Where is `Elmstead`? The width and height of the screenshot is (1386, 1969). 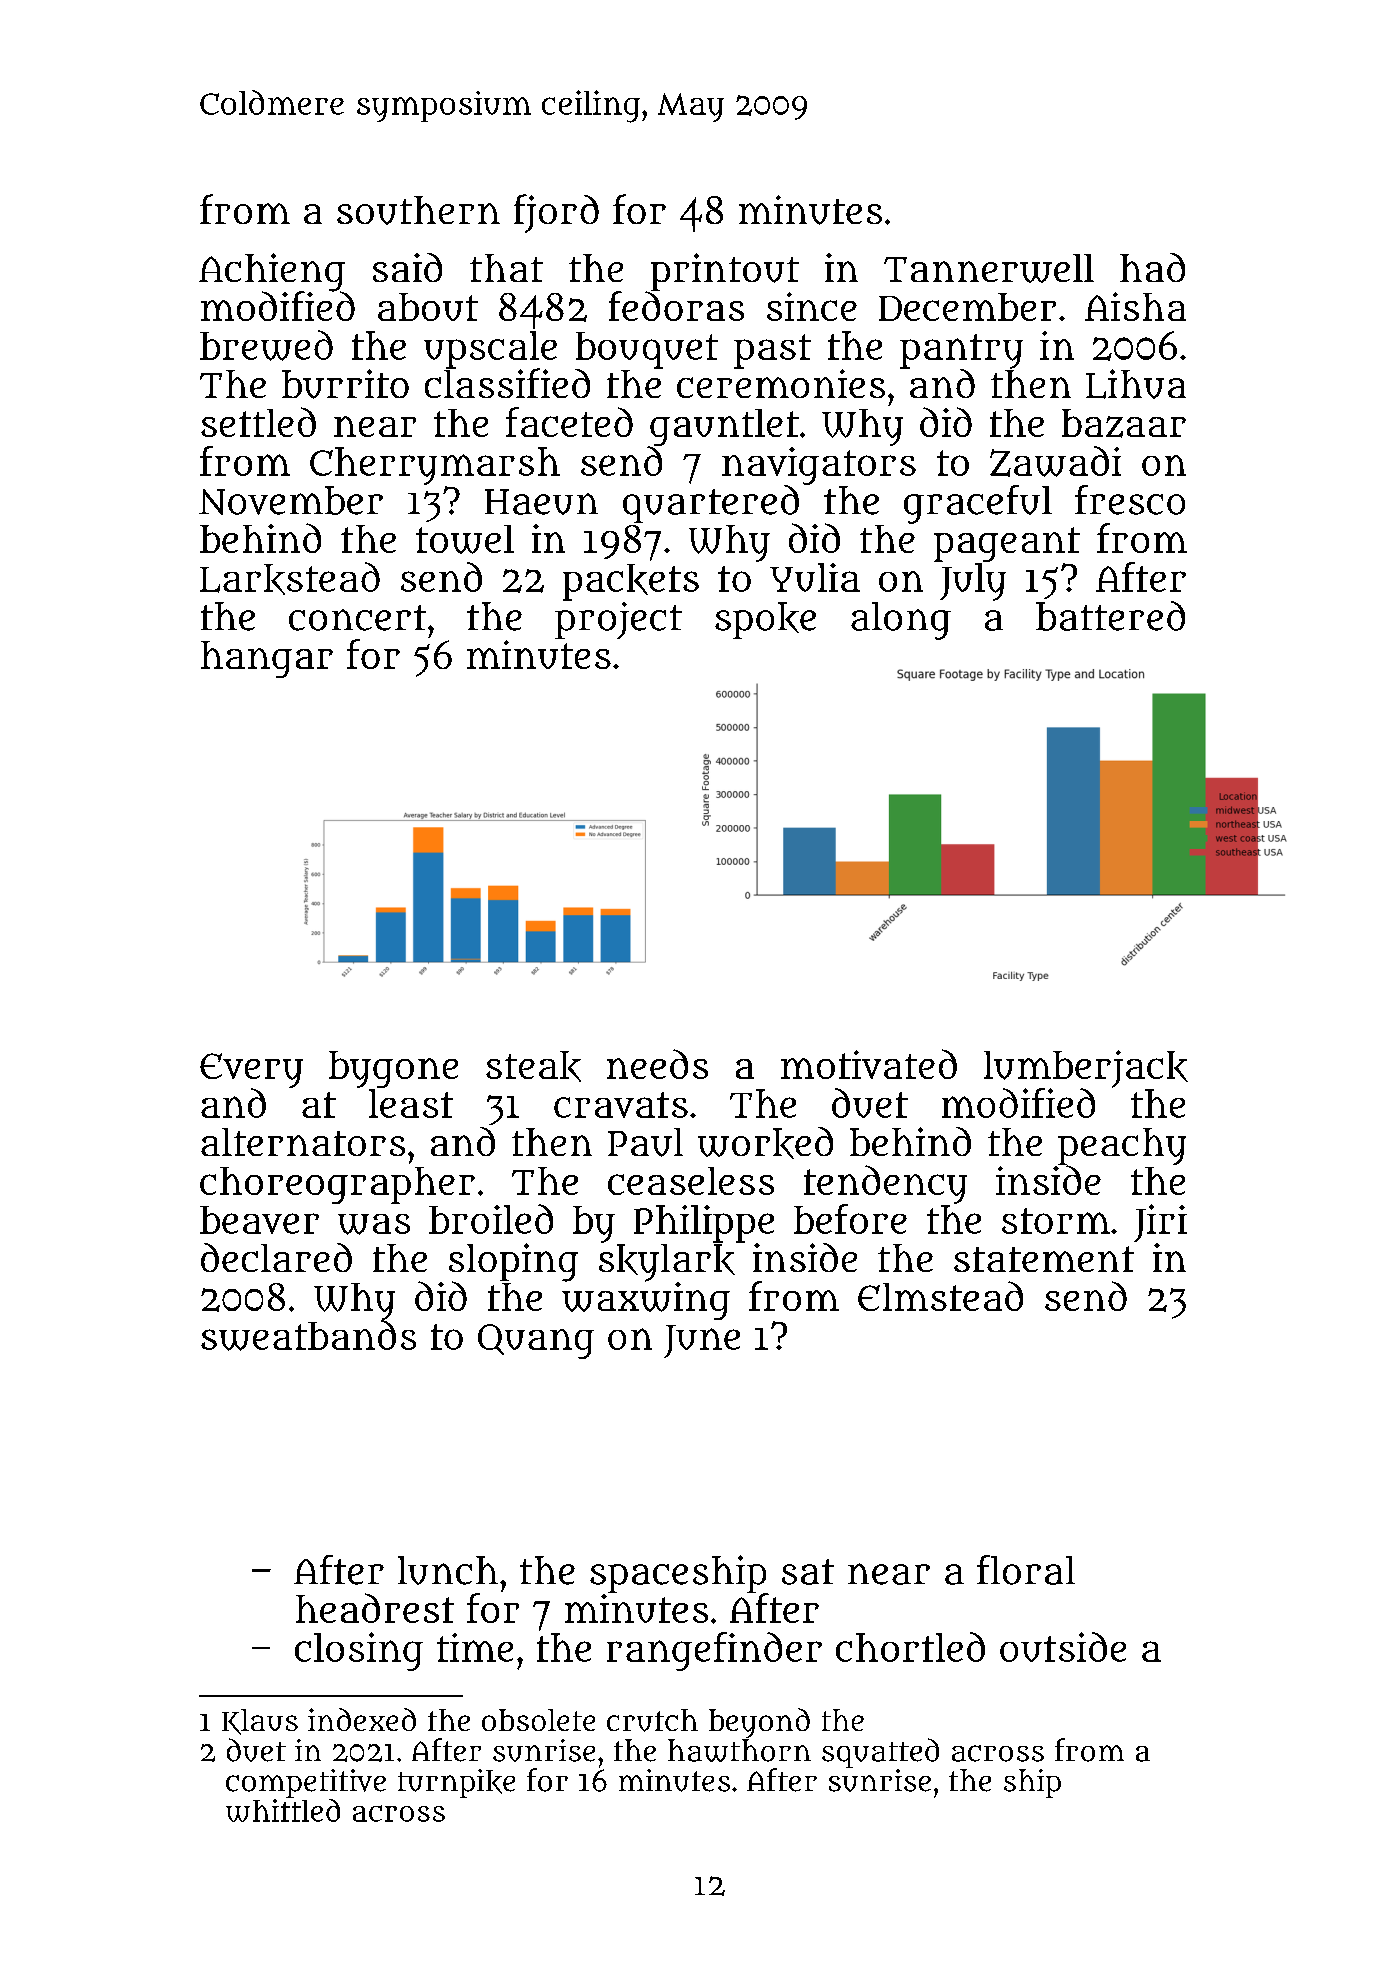
Elmstead is located at coordinates (940, 1296).
